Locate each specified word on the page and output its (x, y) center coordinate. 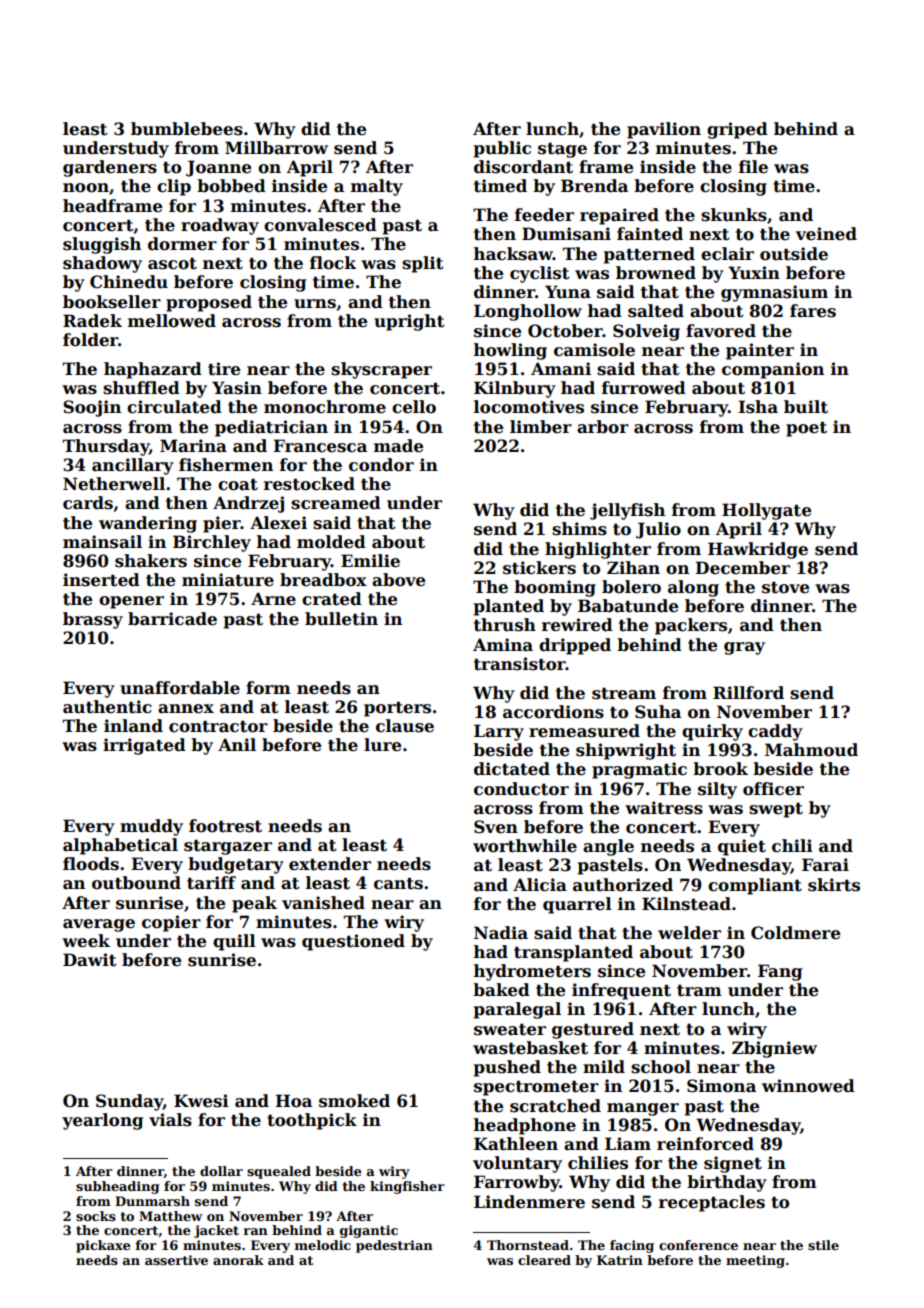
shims (579, 529)
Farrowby (517, 1183)
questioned (353, 942)
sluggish (102, 245)
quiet (742, 847)
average (99, 925)
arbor (603, 427)
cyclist (540, 274)
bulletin (341, 619)
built (806, 407)
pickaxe (103, 1246)
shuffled (141, 388)
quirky (712, 732)
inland (133, 726)
